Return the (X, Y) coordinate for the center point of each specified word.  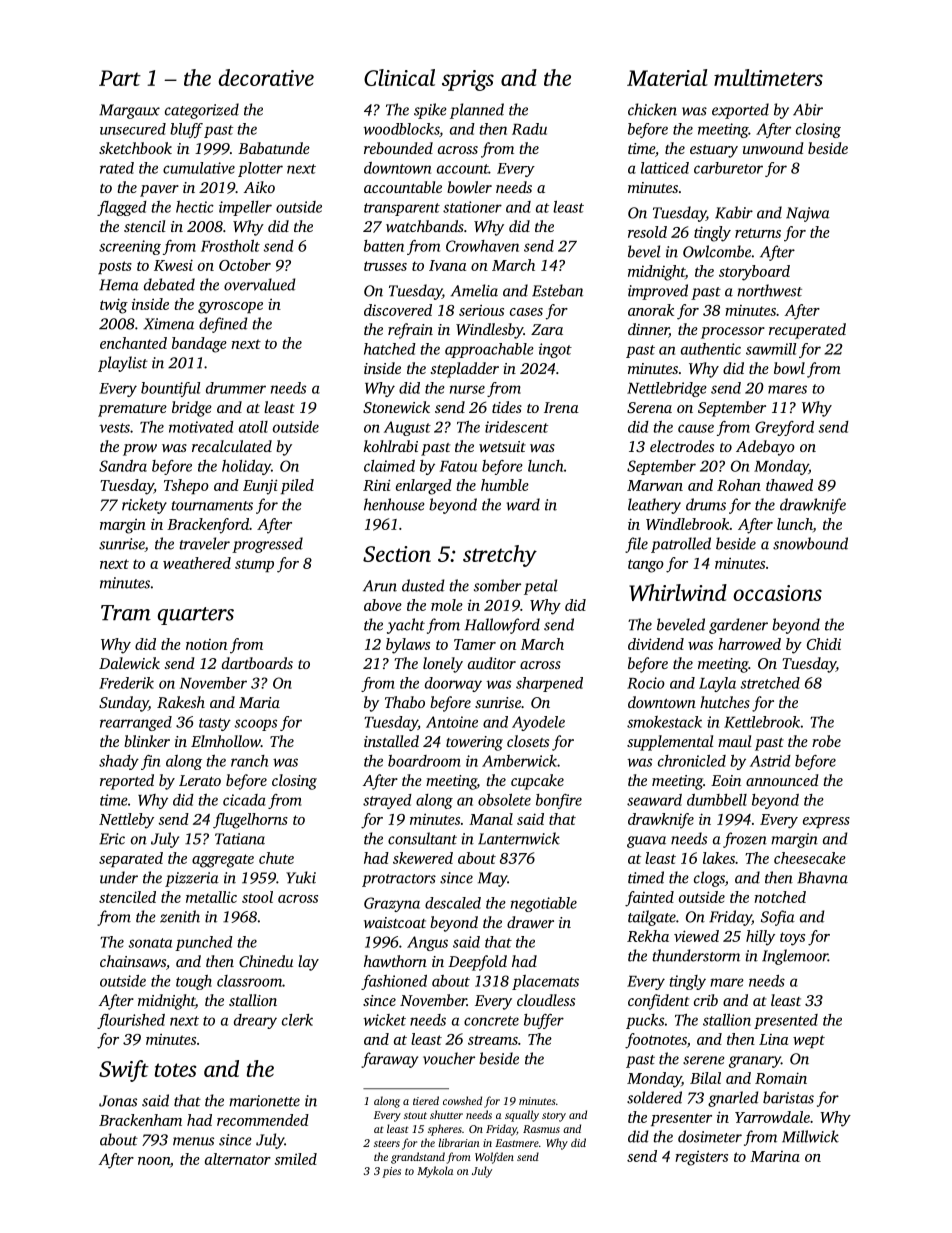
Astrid (770, 761)
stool (257, 897)
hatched (390, 349)
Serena (649, 407)
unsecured (133, 129)
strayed (387, 801)
